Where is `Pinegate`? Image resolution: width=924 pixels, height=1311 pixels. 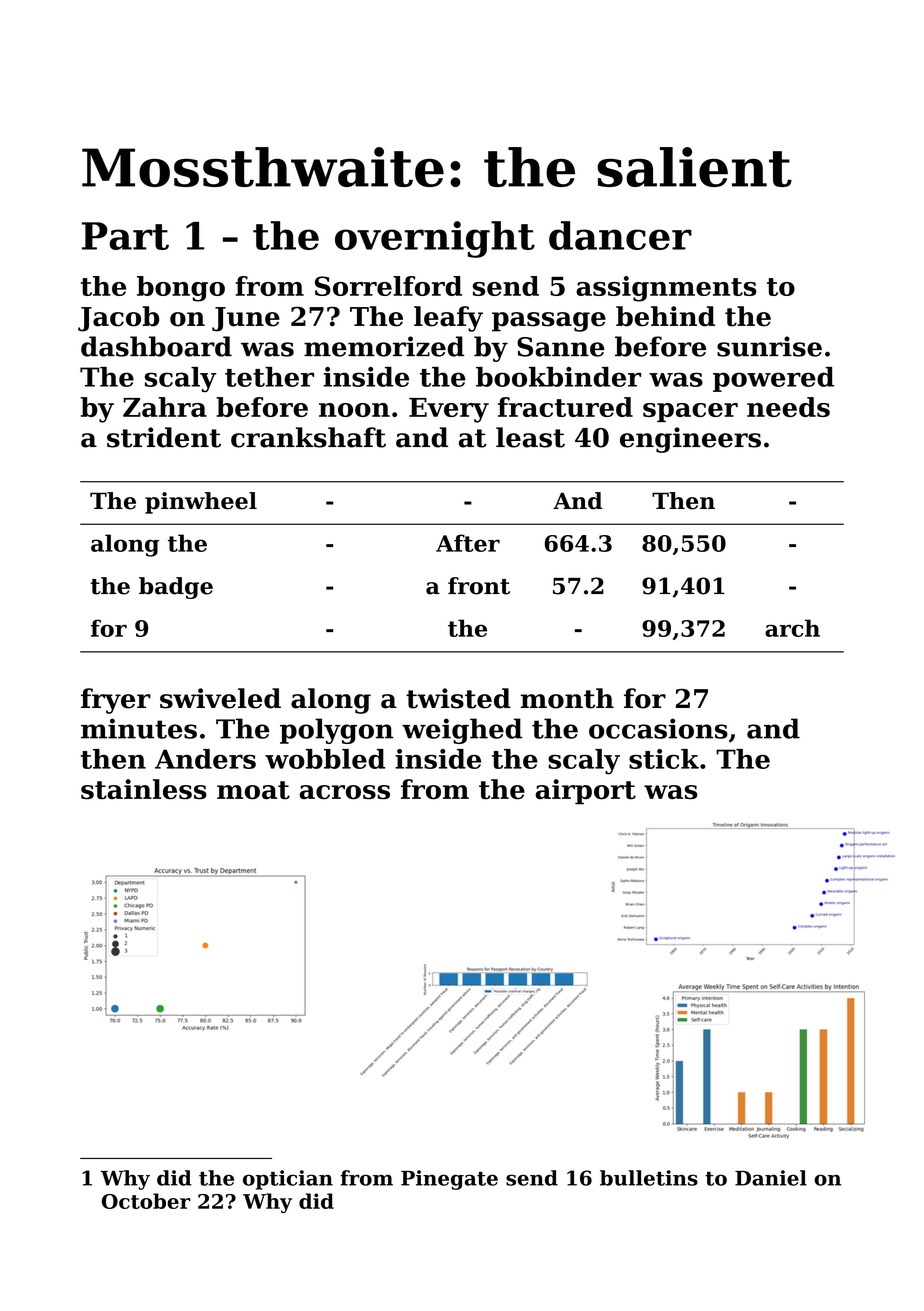
Pinegate is located at coordinates (449, 1180).
